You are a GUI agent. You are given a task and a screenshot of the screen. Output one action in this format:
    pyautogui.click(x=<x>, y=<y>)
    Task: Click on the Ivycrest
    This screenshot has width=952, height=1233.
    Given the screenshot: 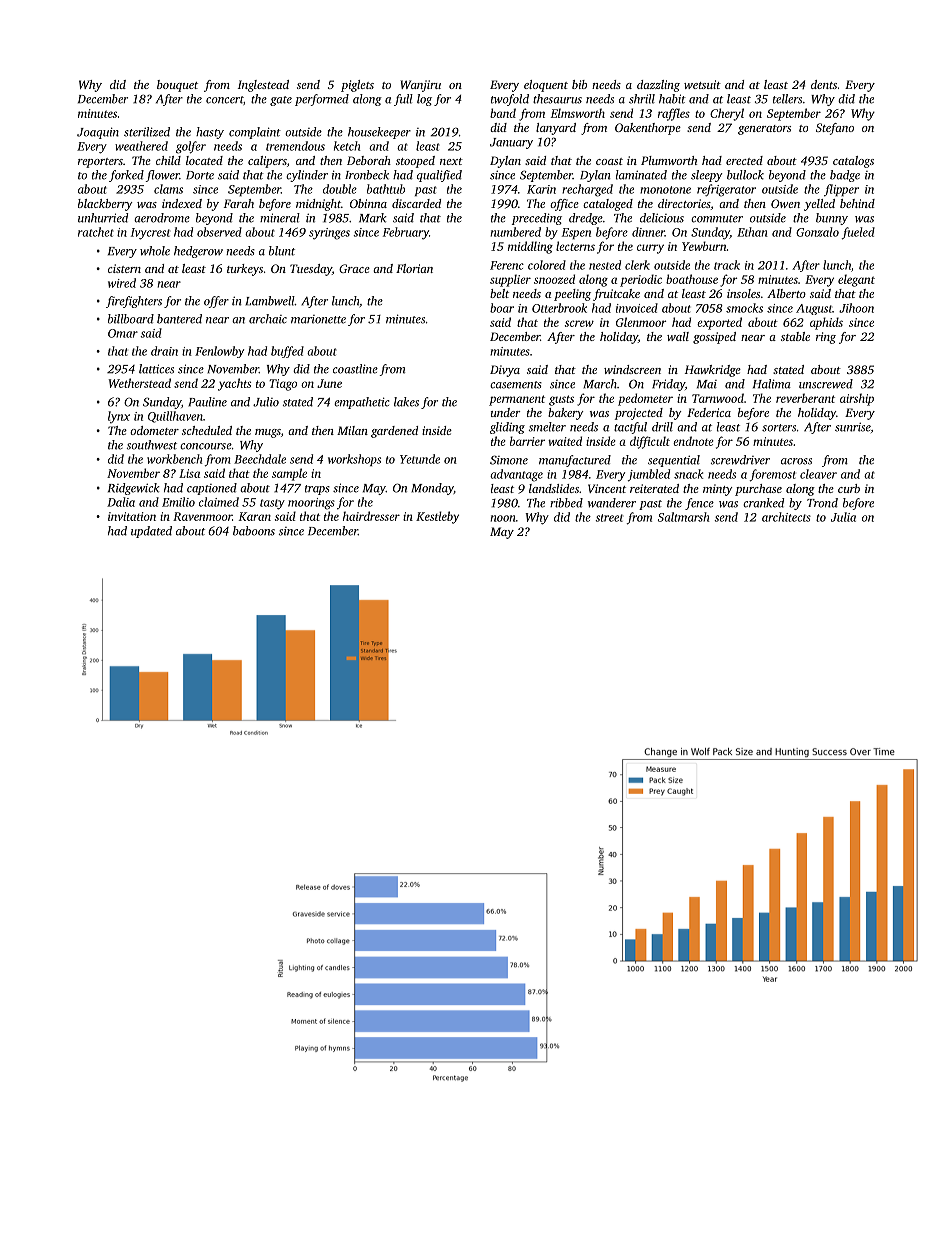 What is the action you would take?
    pyautogui.click(x=150, y=234)
